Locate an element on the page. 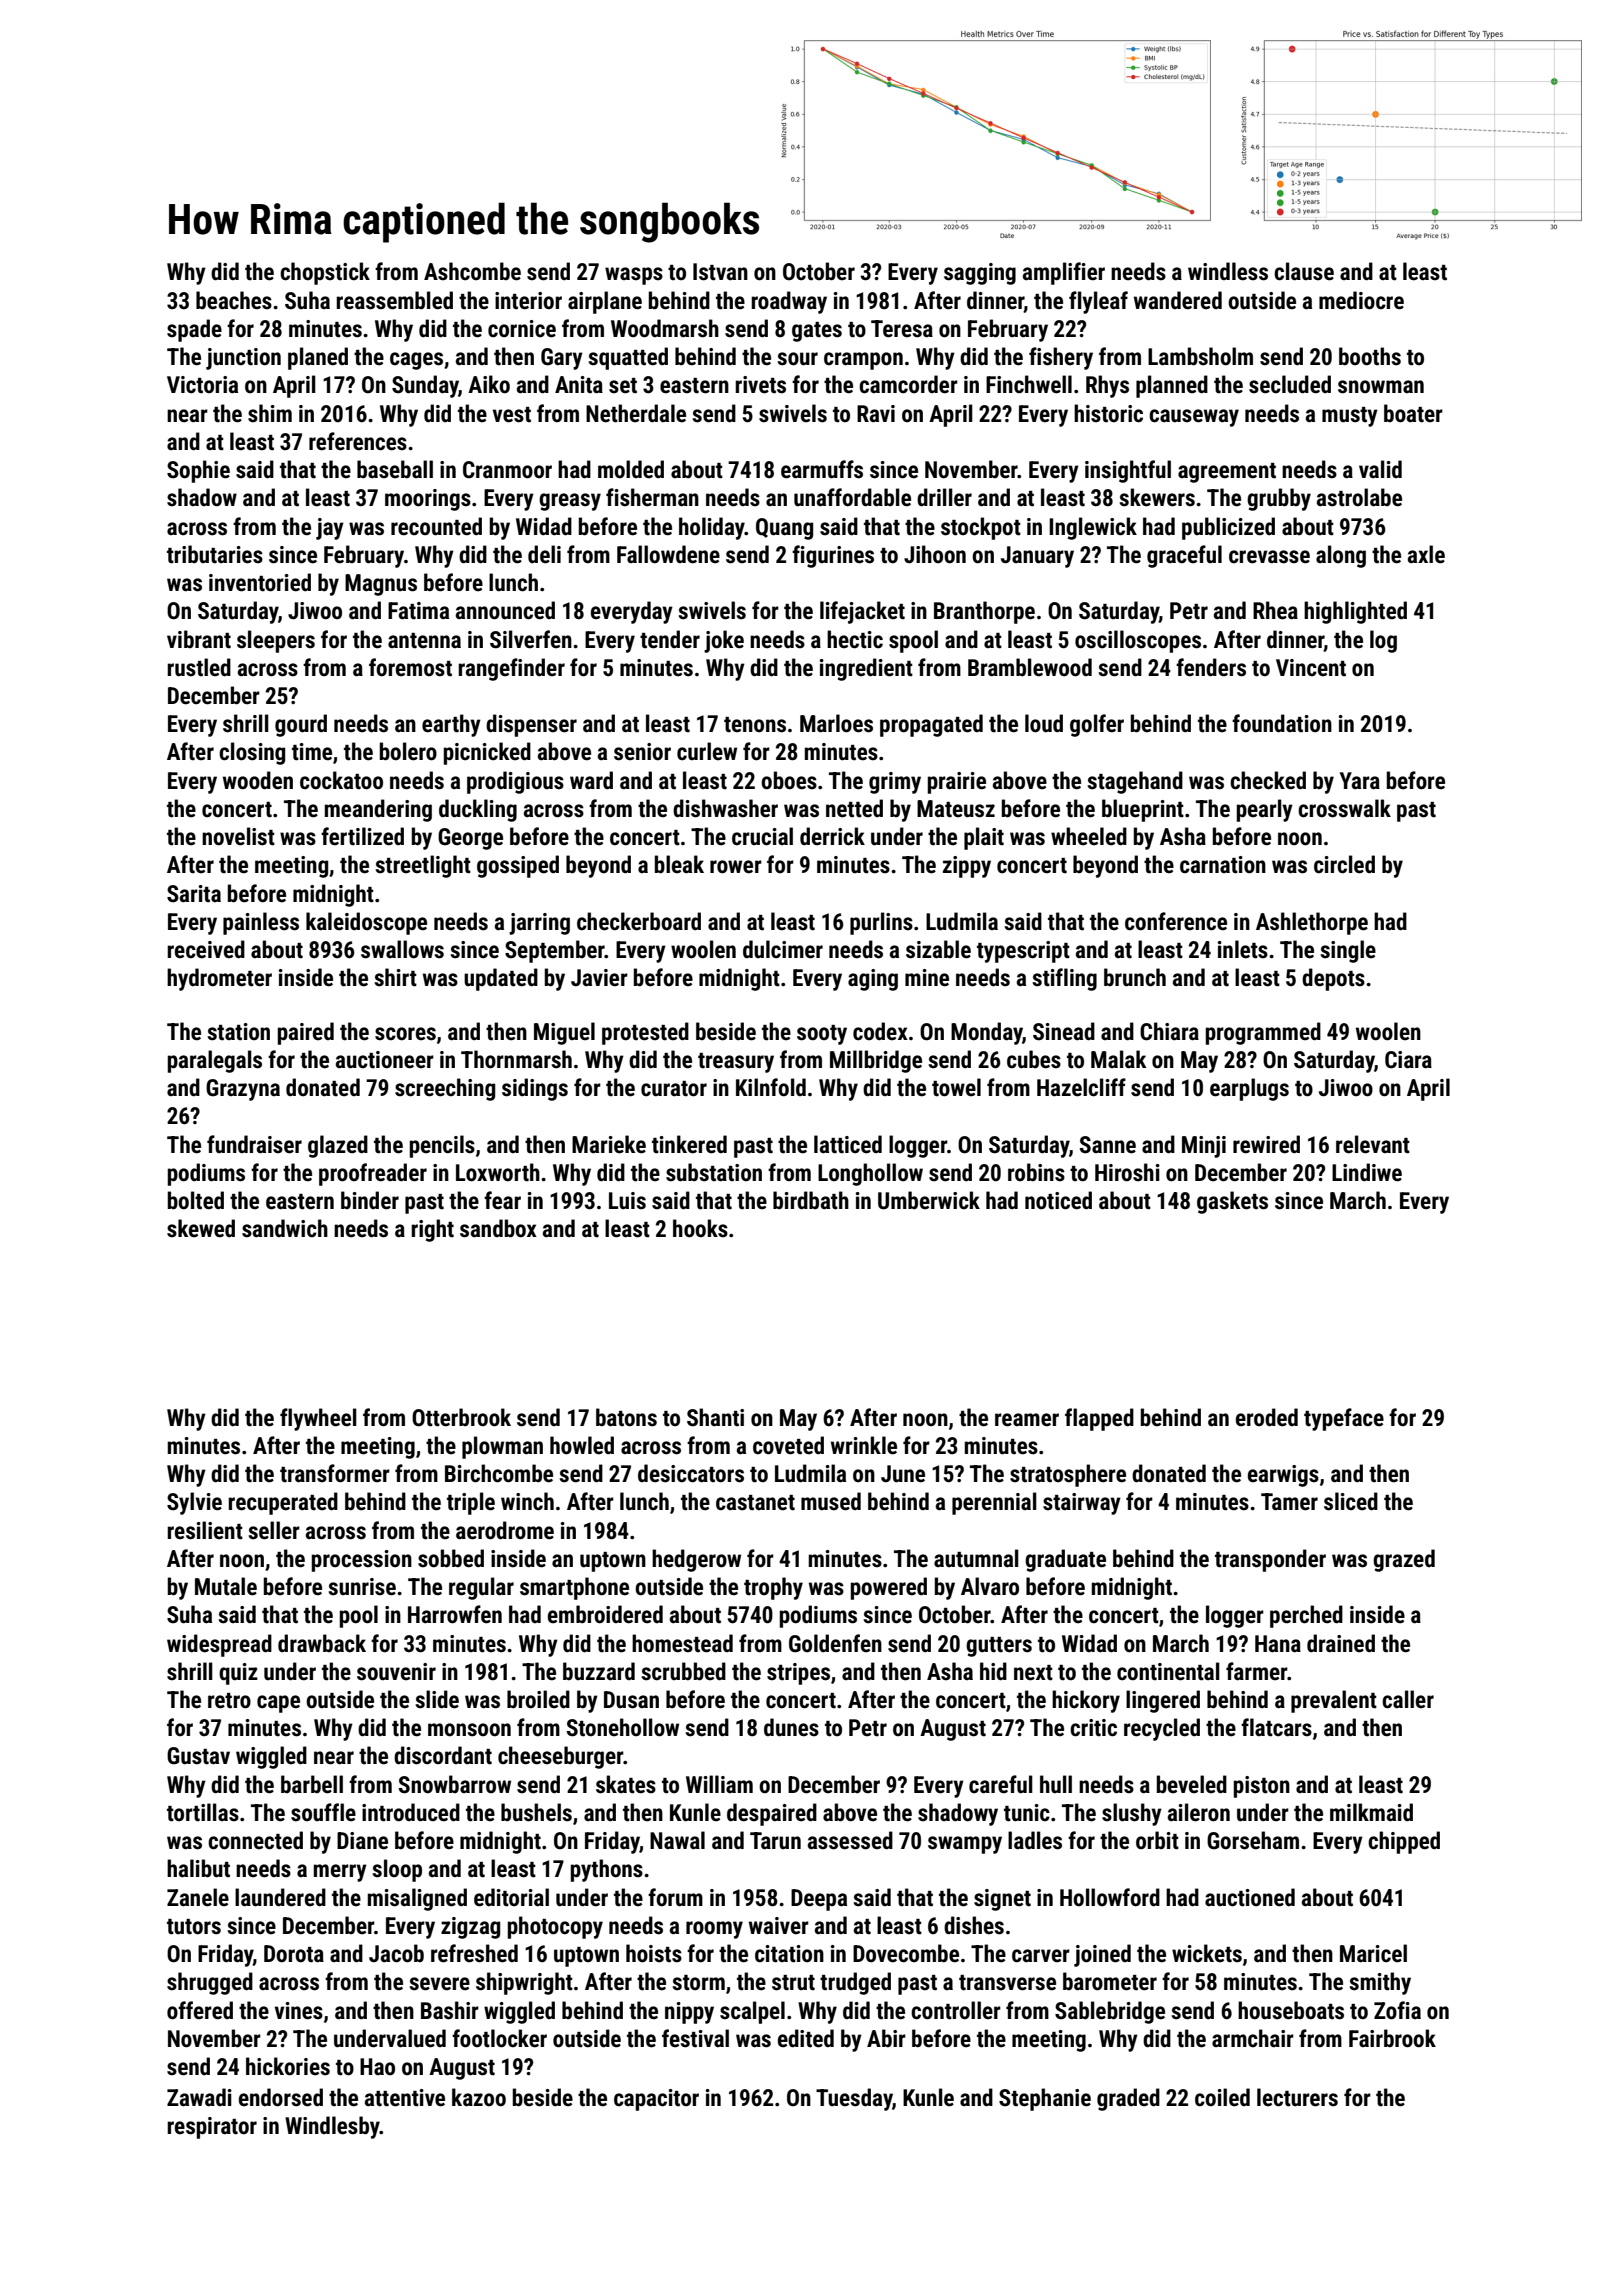 This document has height=2292, width=1620. carnation is located at coordinates (1223, 865).
